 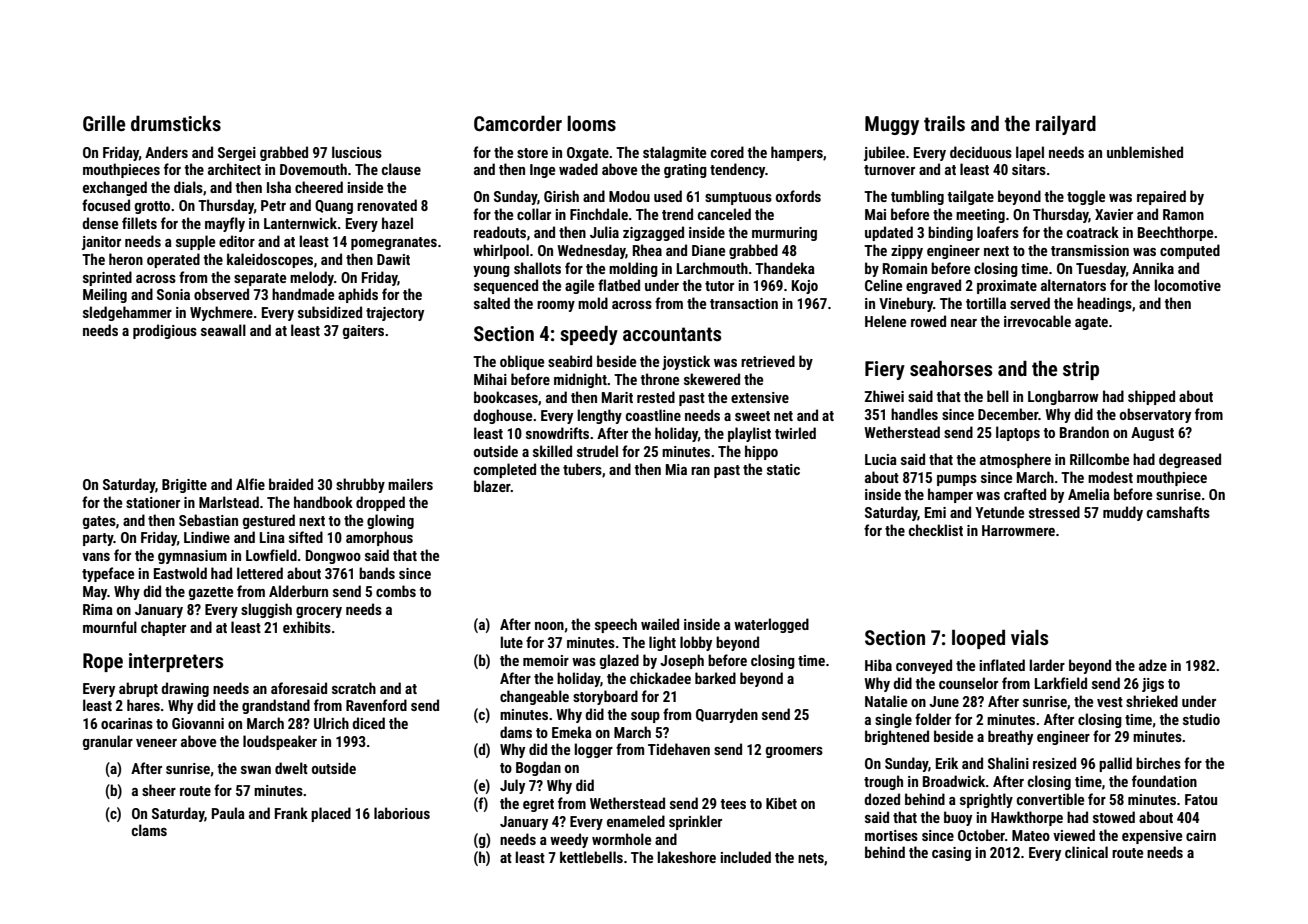 What do you see at coordinates (1018, 530) in the screenshot?
I see `Harrowmere` at bounding box center [1018, 530].
